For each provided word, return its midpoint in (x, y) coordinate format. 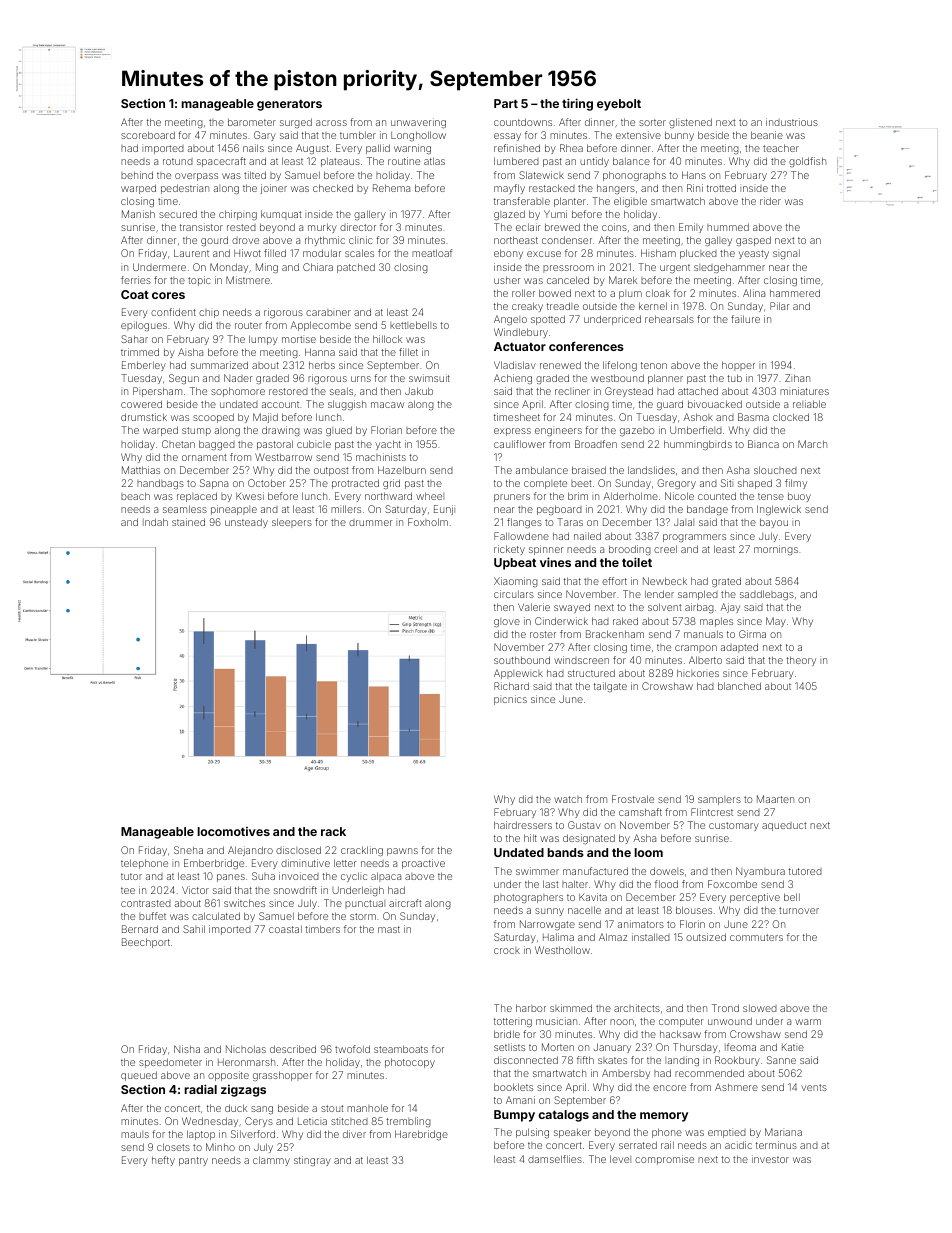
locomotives (234, 831)
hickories (698, 673)
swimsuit (429, 378)
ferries (136, 280)
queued (139, 1076)
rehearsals (669, 319)
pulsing (532, 1133)
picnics (510, 700)
